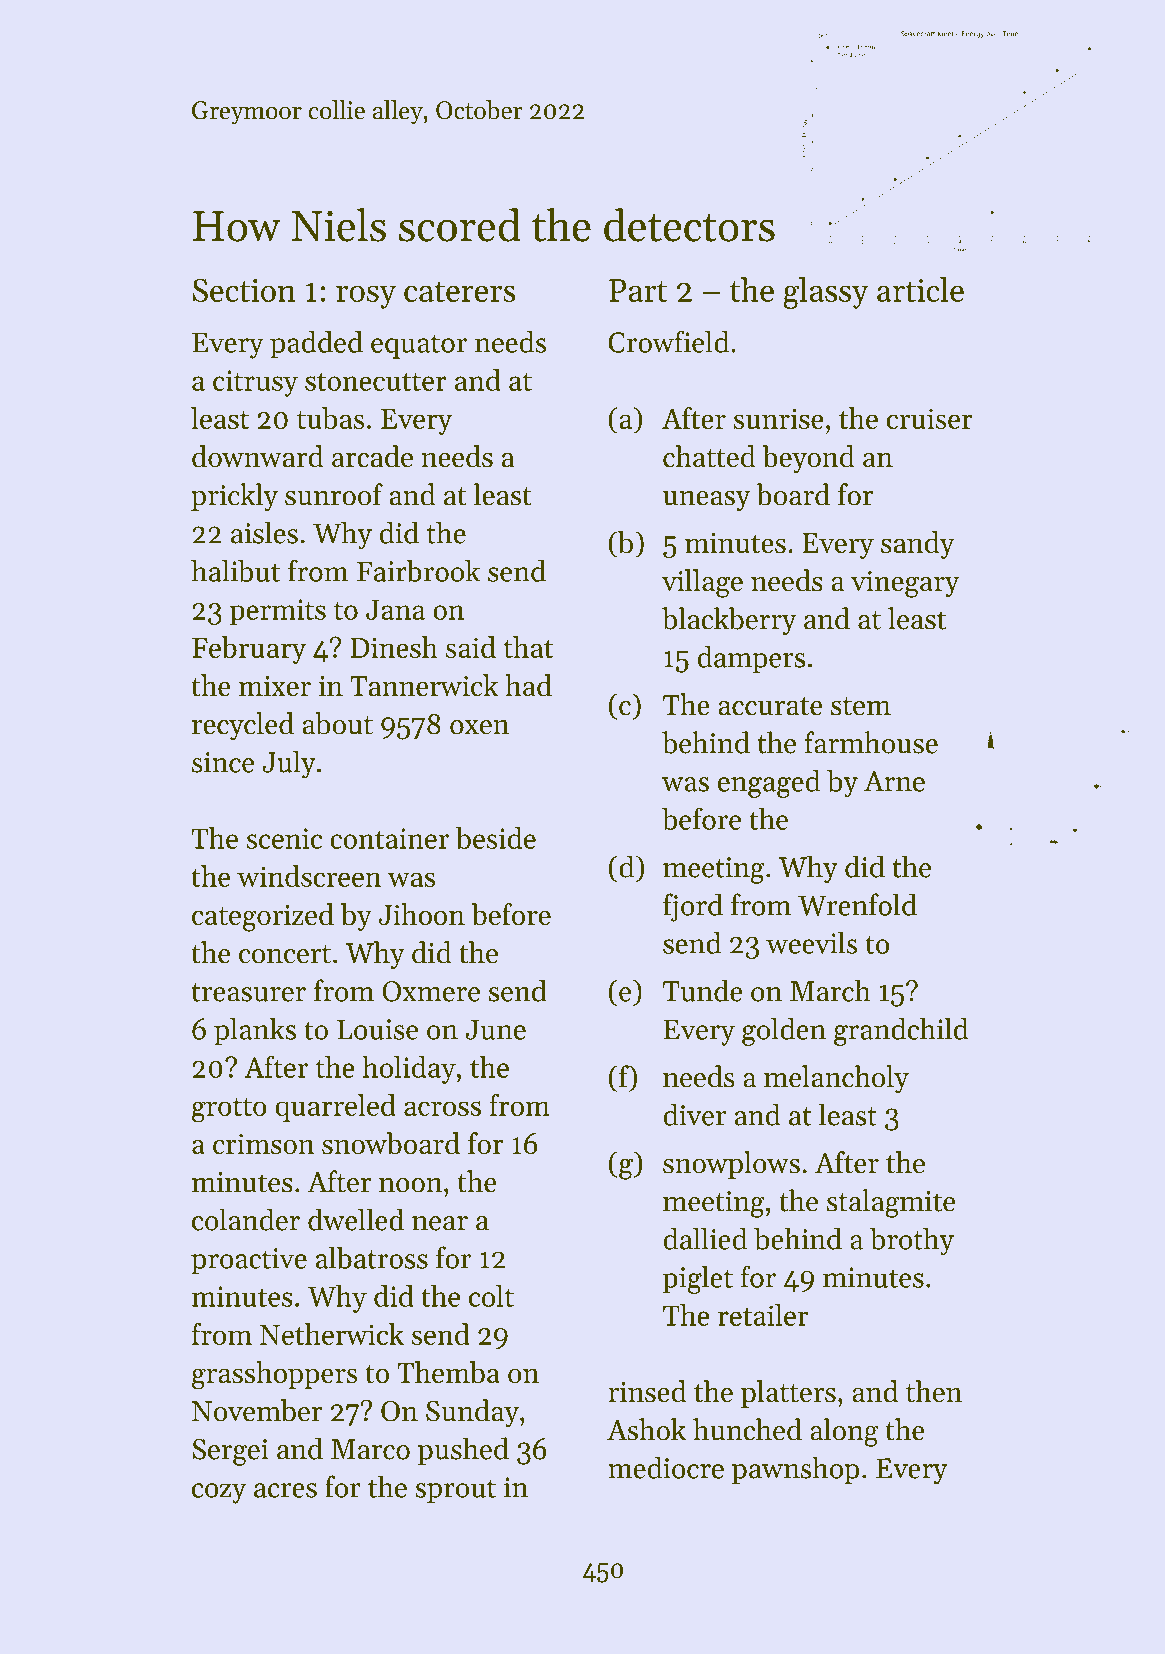 Image resolution: width=1165 pixels, height=1654 pixels. Describe the element at coordinates (264, 532) in the screenshot. I see `aisles` at that location.
